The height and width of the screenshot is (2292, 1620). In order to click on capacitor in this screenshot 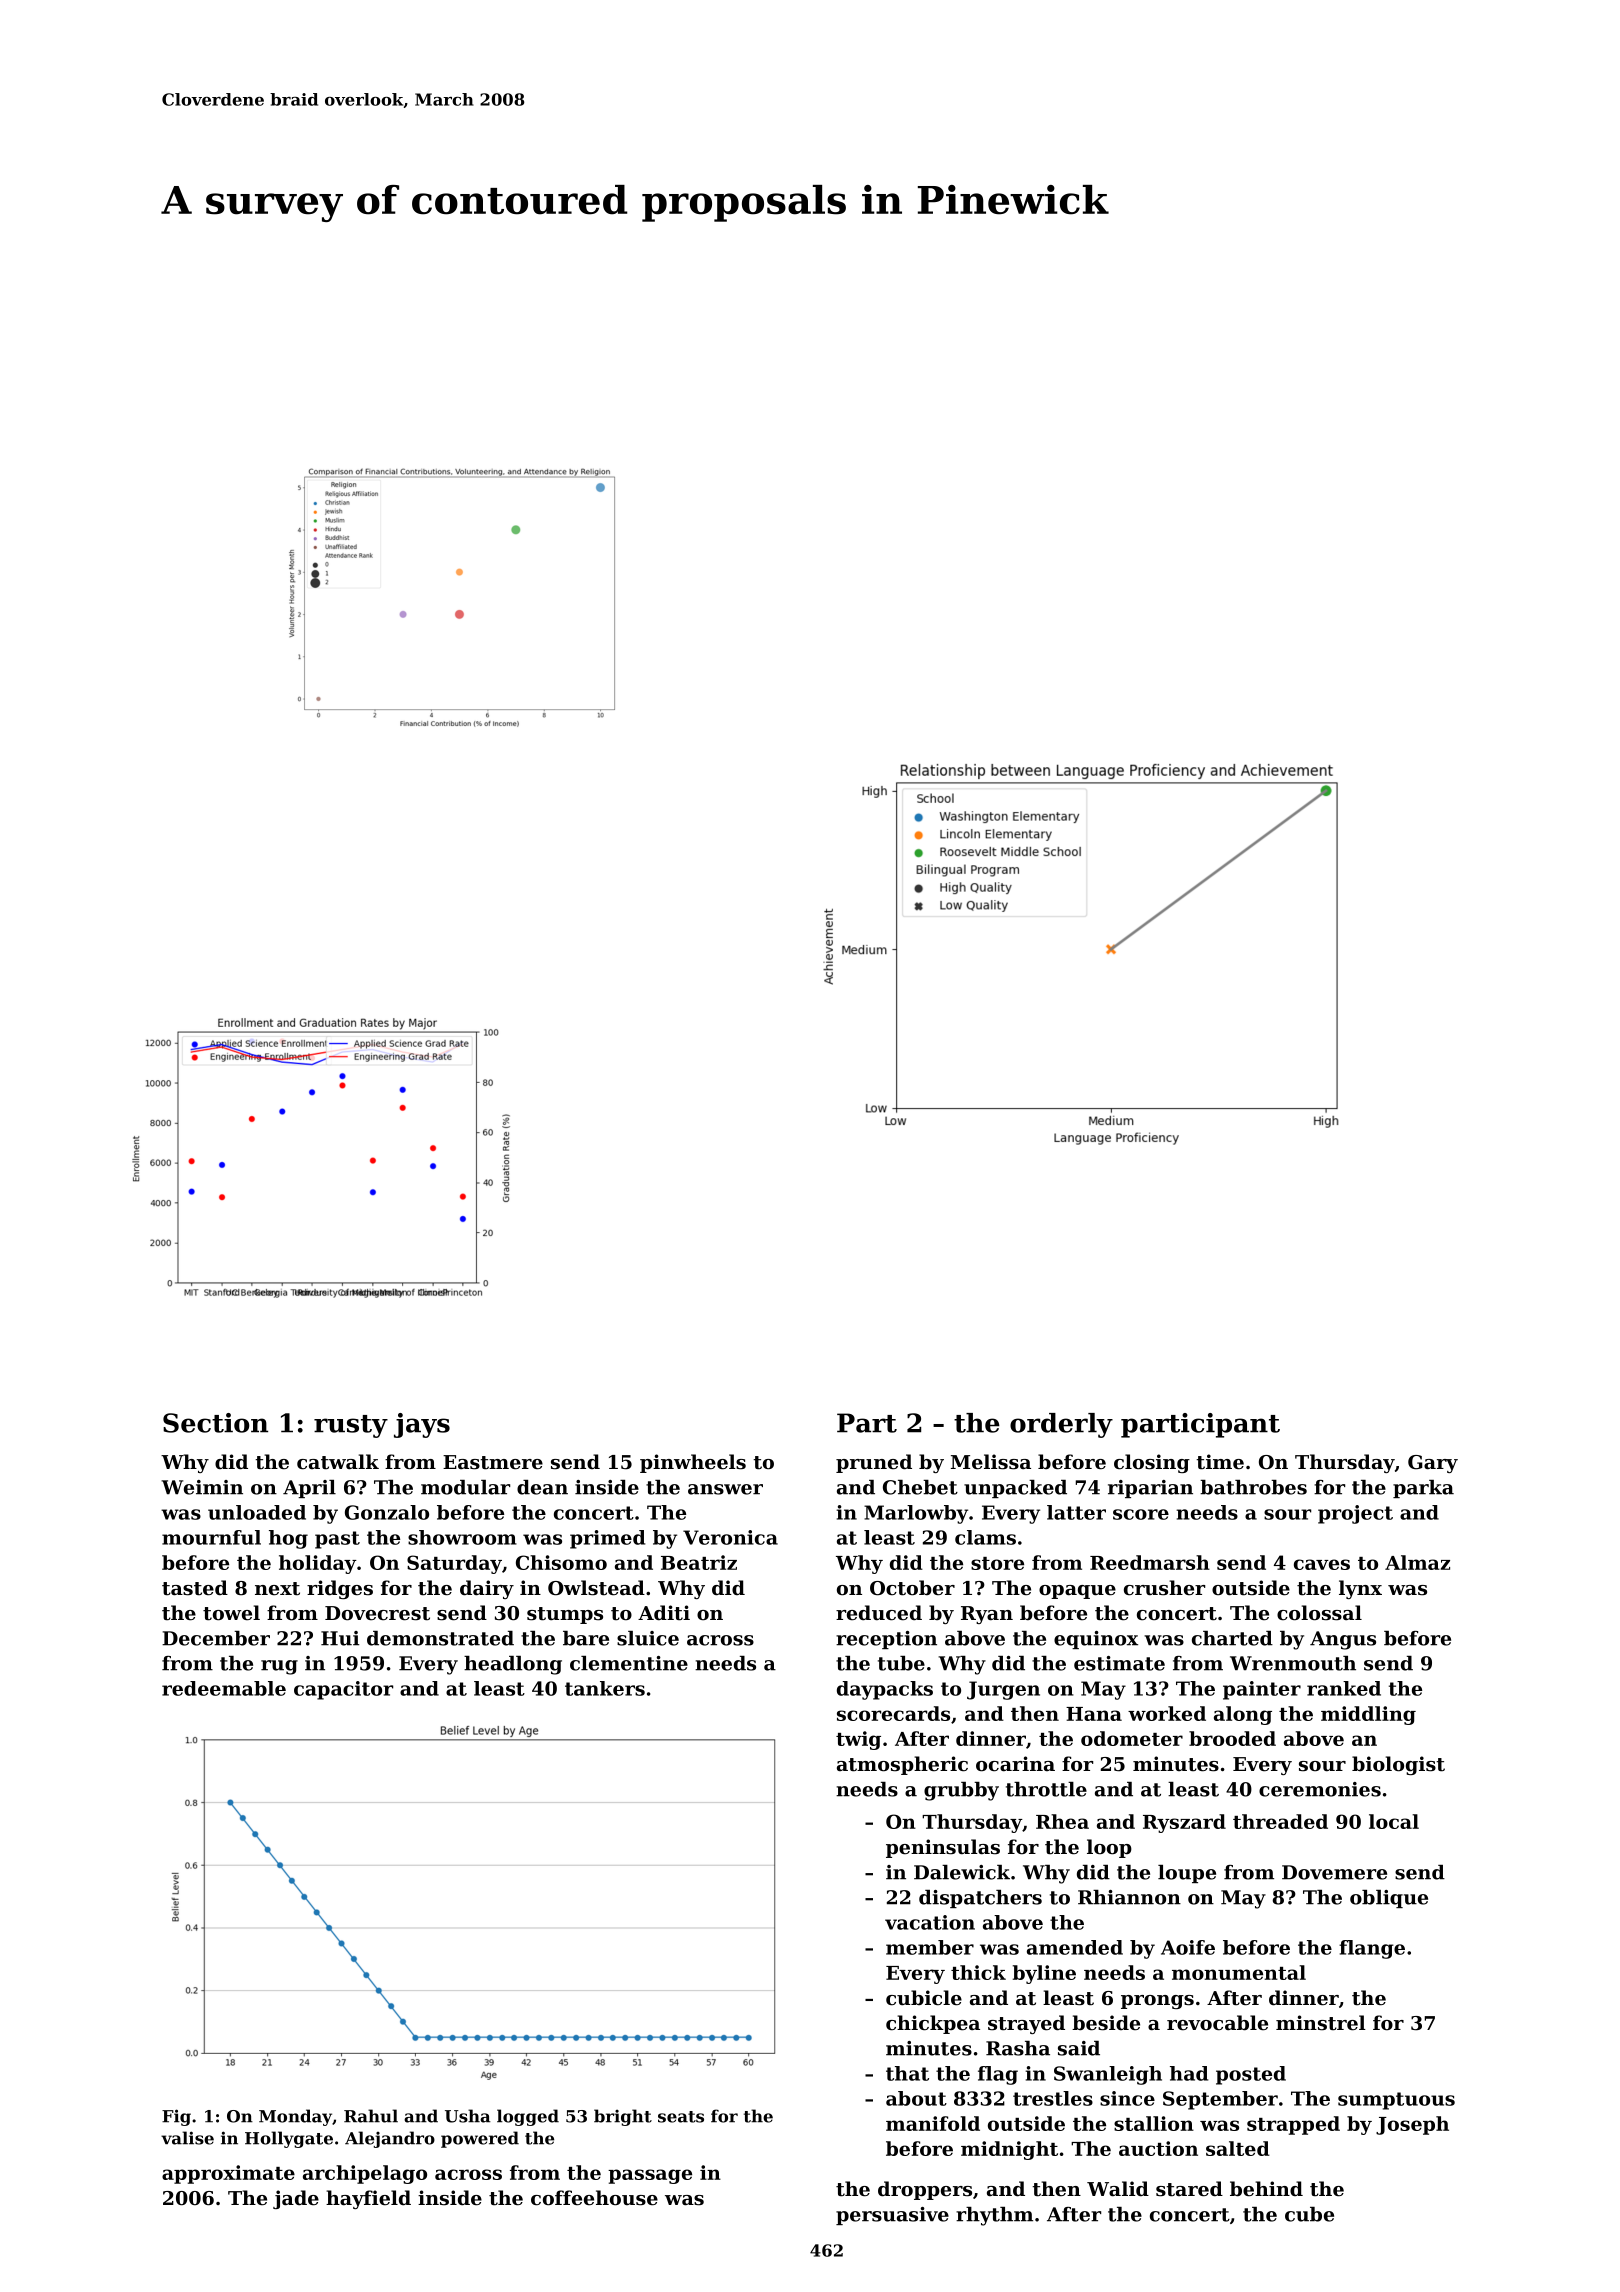, I will do `click(343, 1690)`.
